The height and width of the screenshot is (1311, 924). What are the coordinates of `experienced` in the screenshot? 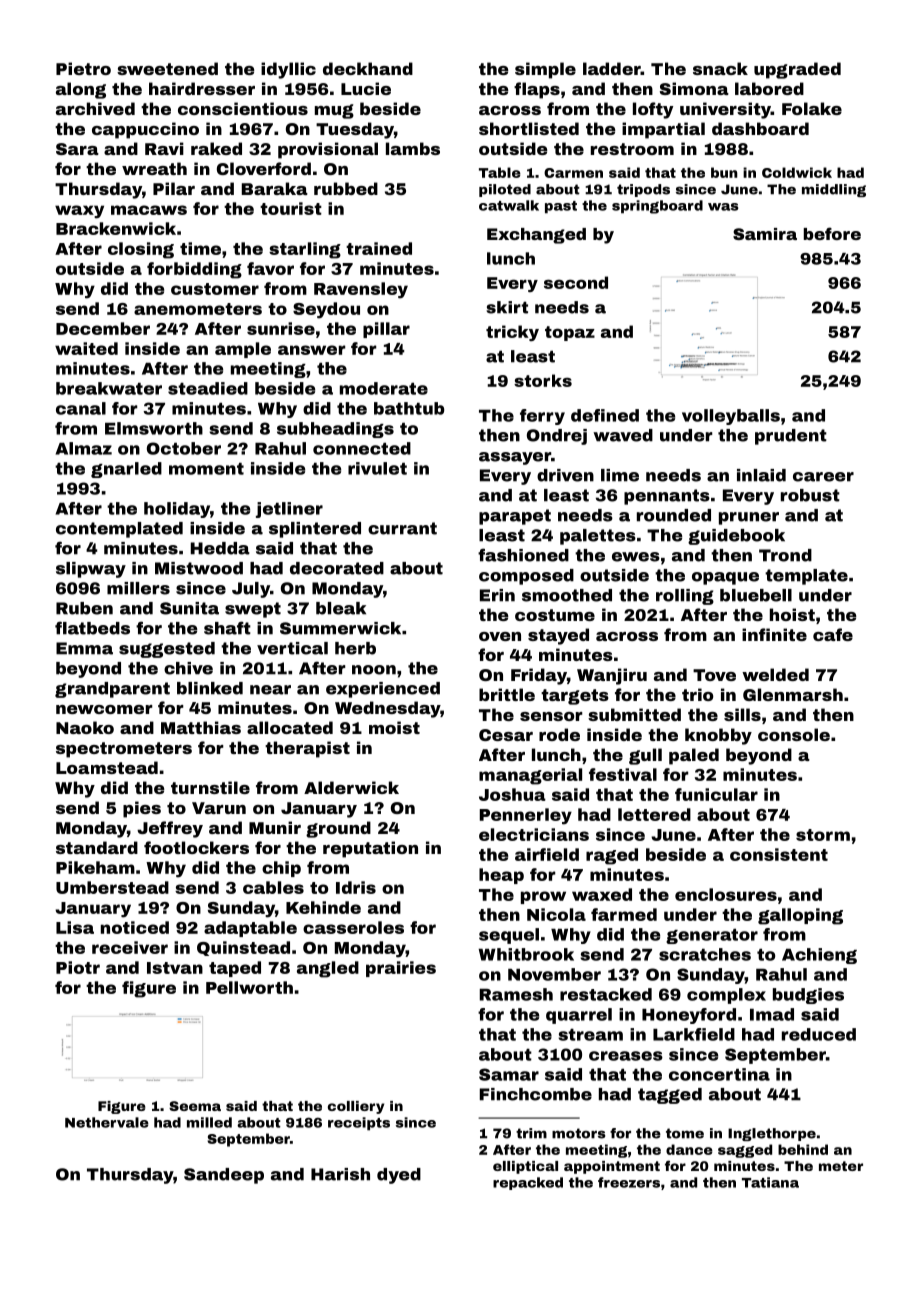 It's located at (383, 690).
